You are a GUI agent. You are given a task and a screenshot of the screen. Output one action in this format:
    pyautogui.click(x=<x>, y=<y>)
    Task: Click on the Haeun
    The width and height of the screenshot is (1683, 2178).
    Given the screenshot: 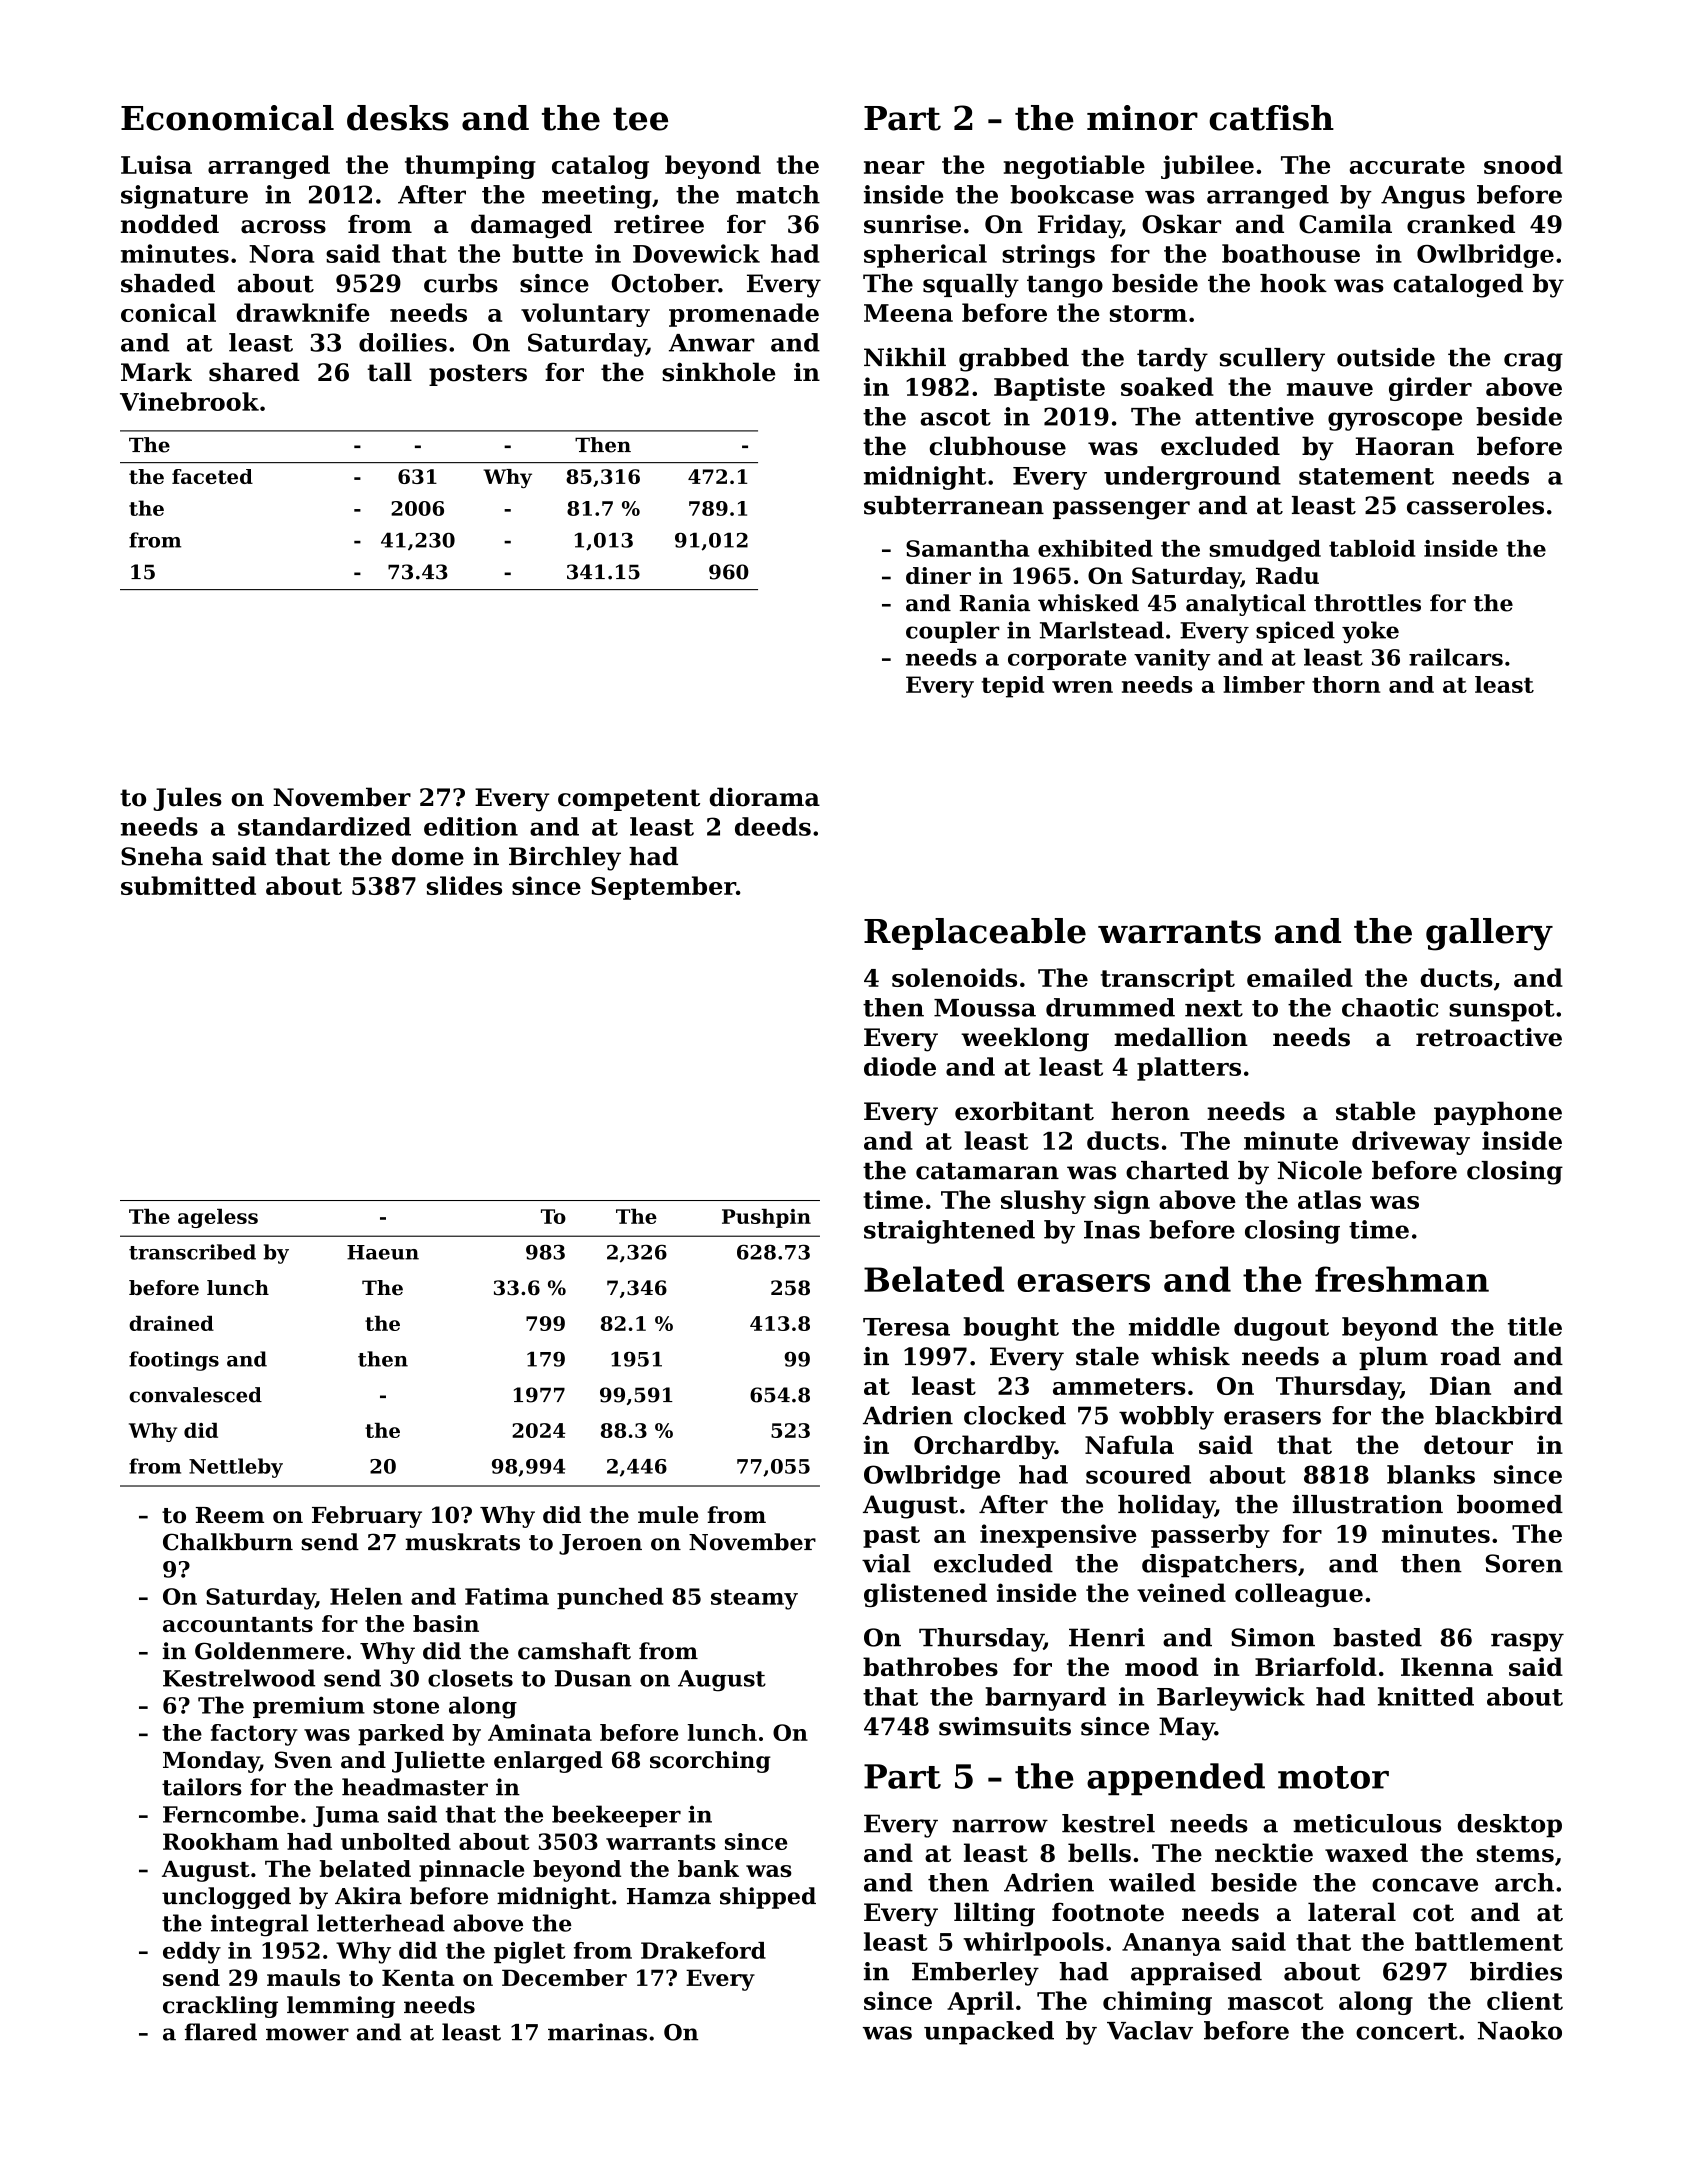 What is the action you would take?
    pyautogui.click(x=383, y=1252)
